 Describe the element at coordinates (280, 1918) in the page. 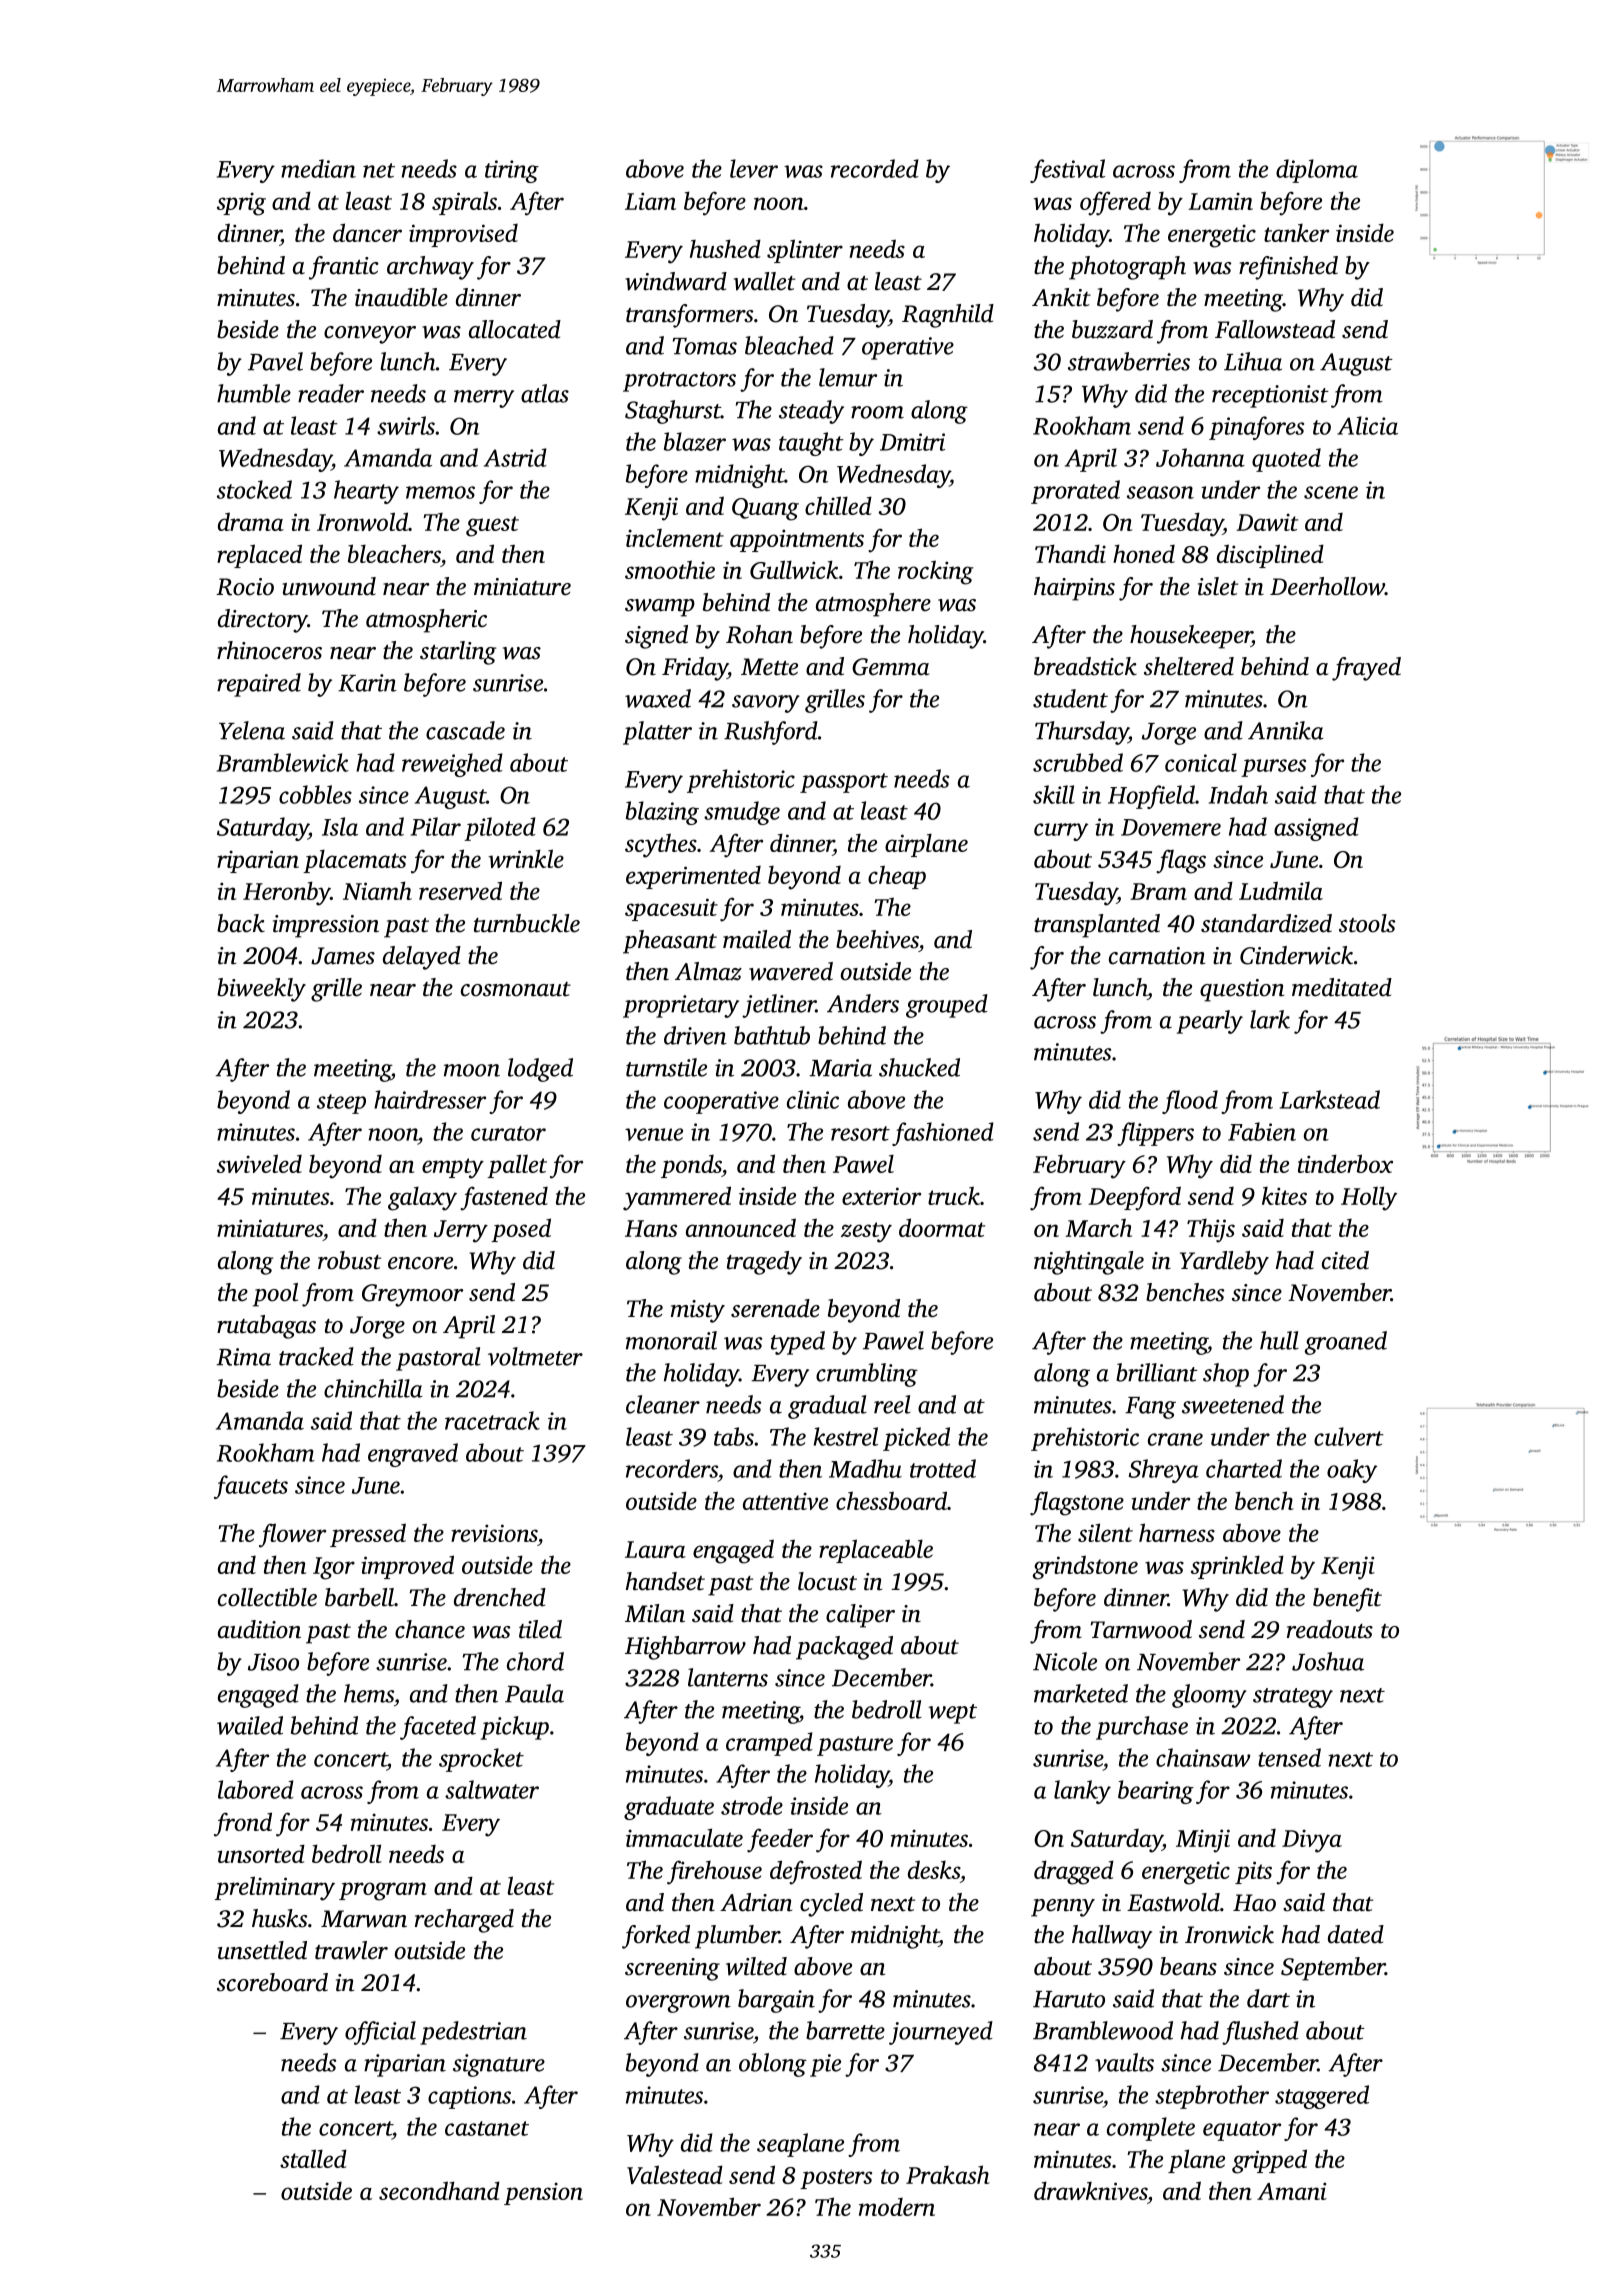

I see `husks` at that location.
